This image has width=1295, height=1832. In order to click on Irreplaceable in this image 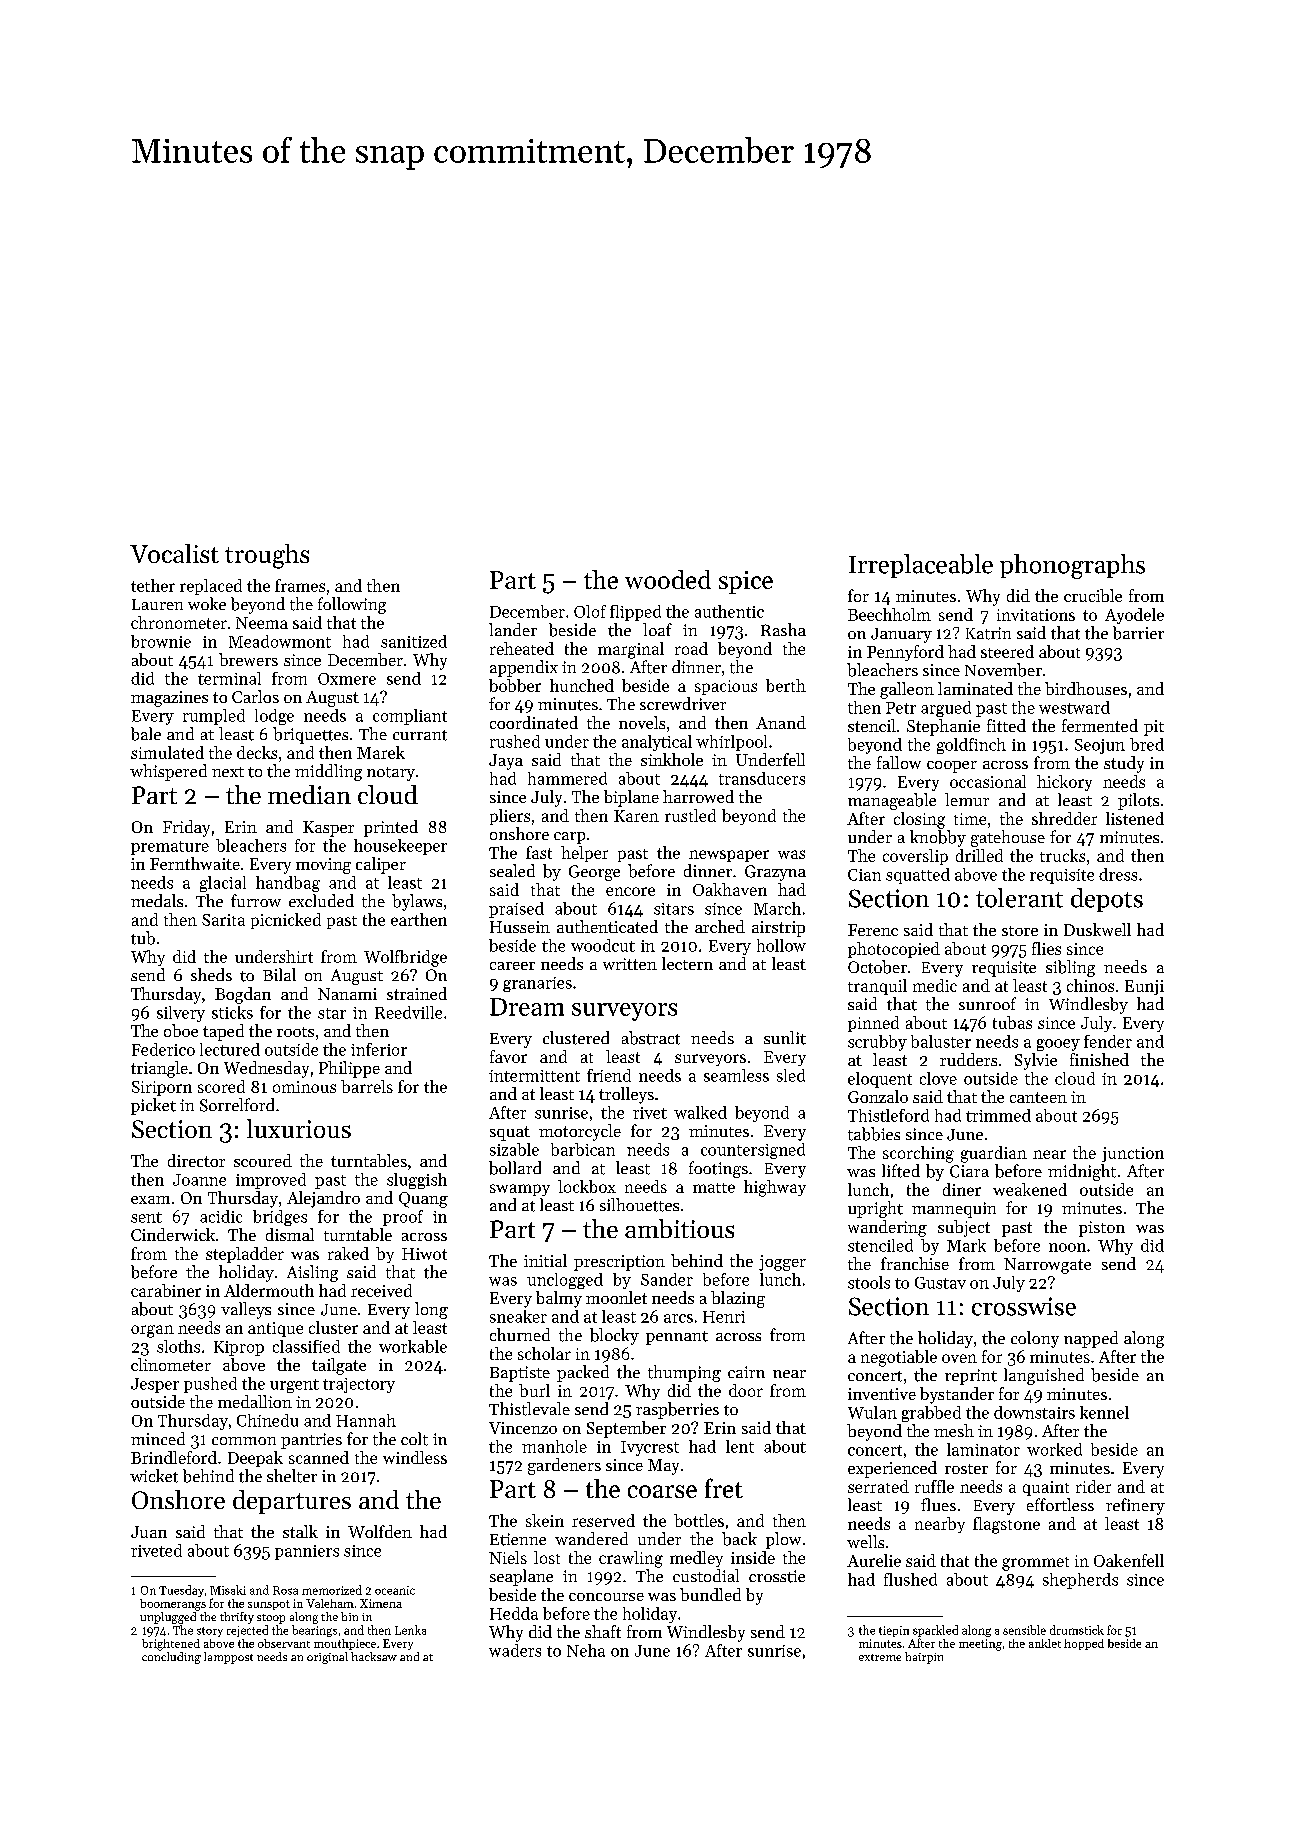, I will do `click(921, 566)`.
